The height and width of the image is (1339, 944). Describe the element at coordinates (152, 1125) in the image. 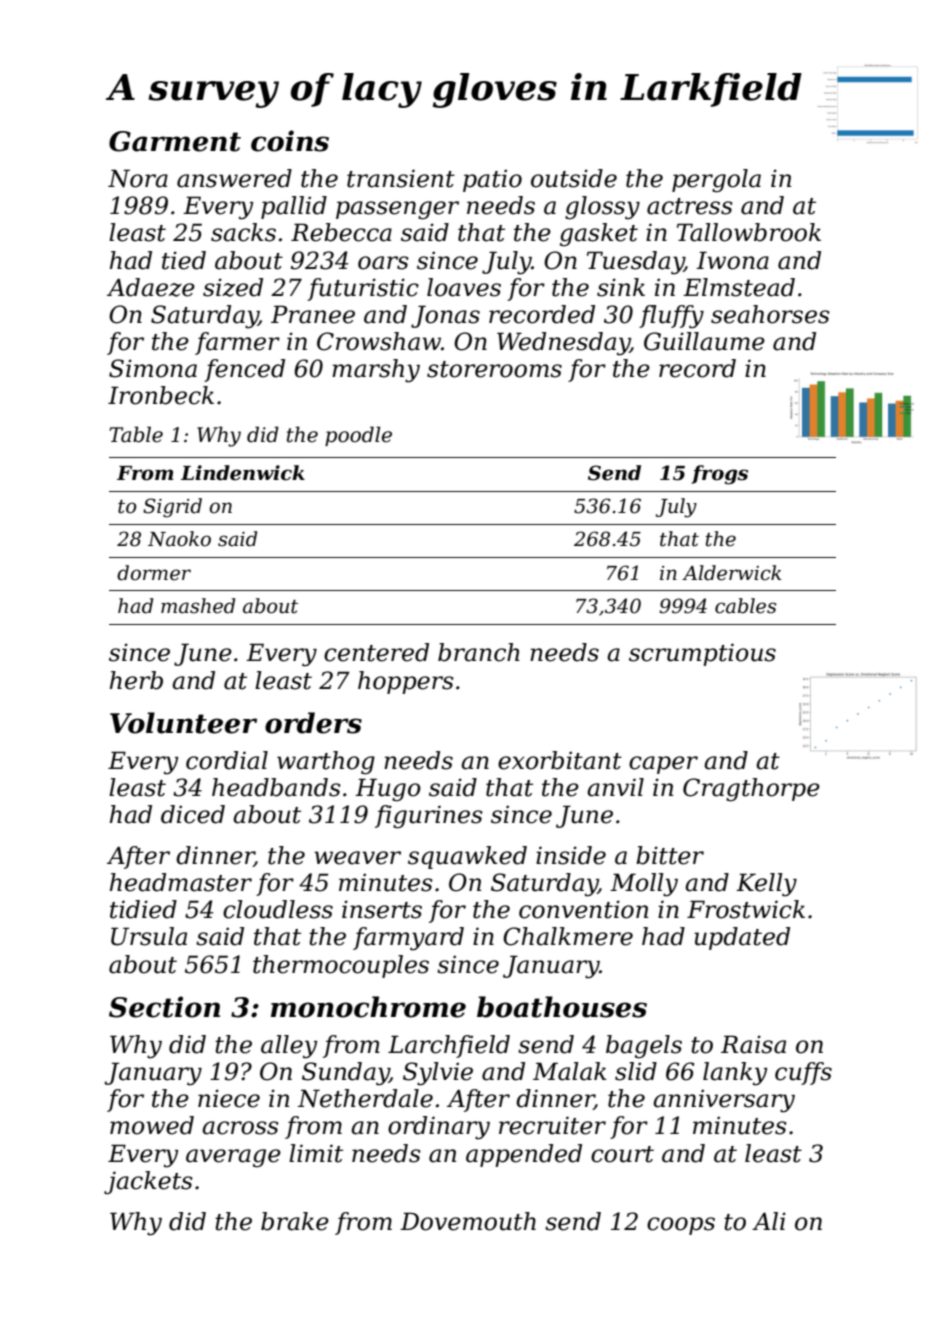

I see `mowed` at that location.
